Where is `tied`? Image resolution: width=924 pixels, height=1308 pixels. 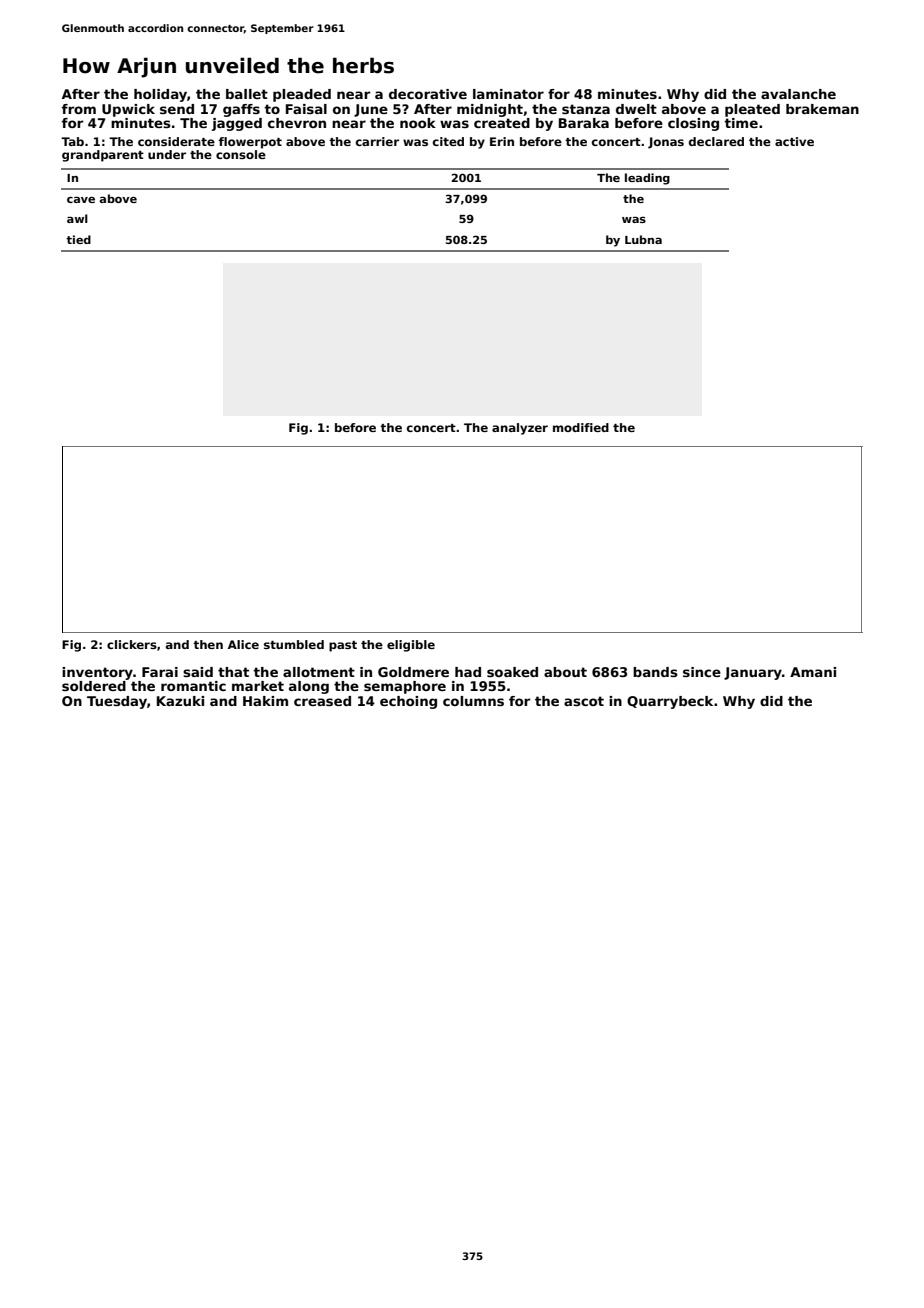
tied is located at coordinates (78, 239).
